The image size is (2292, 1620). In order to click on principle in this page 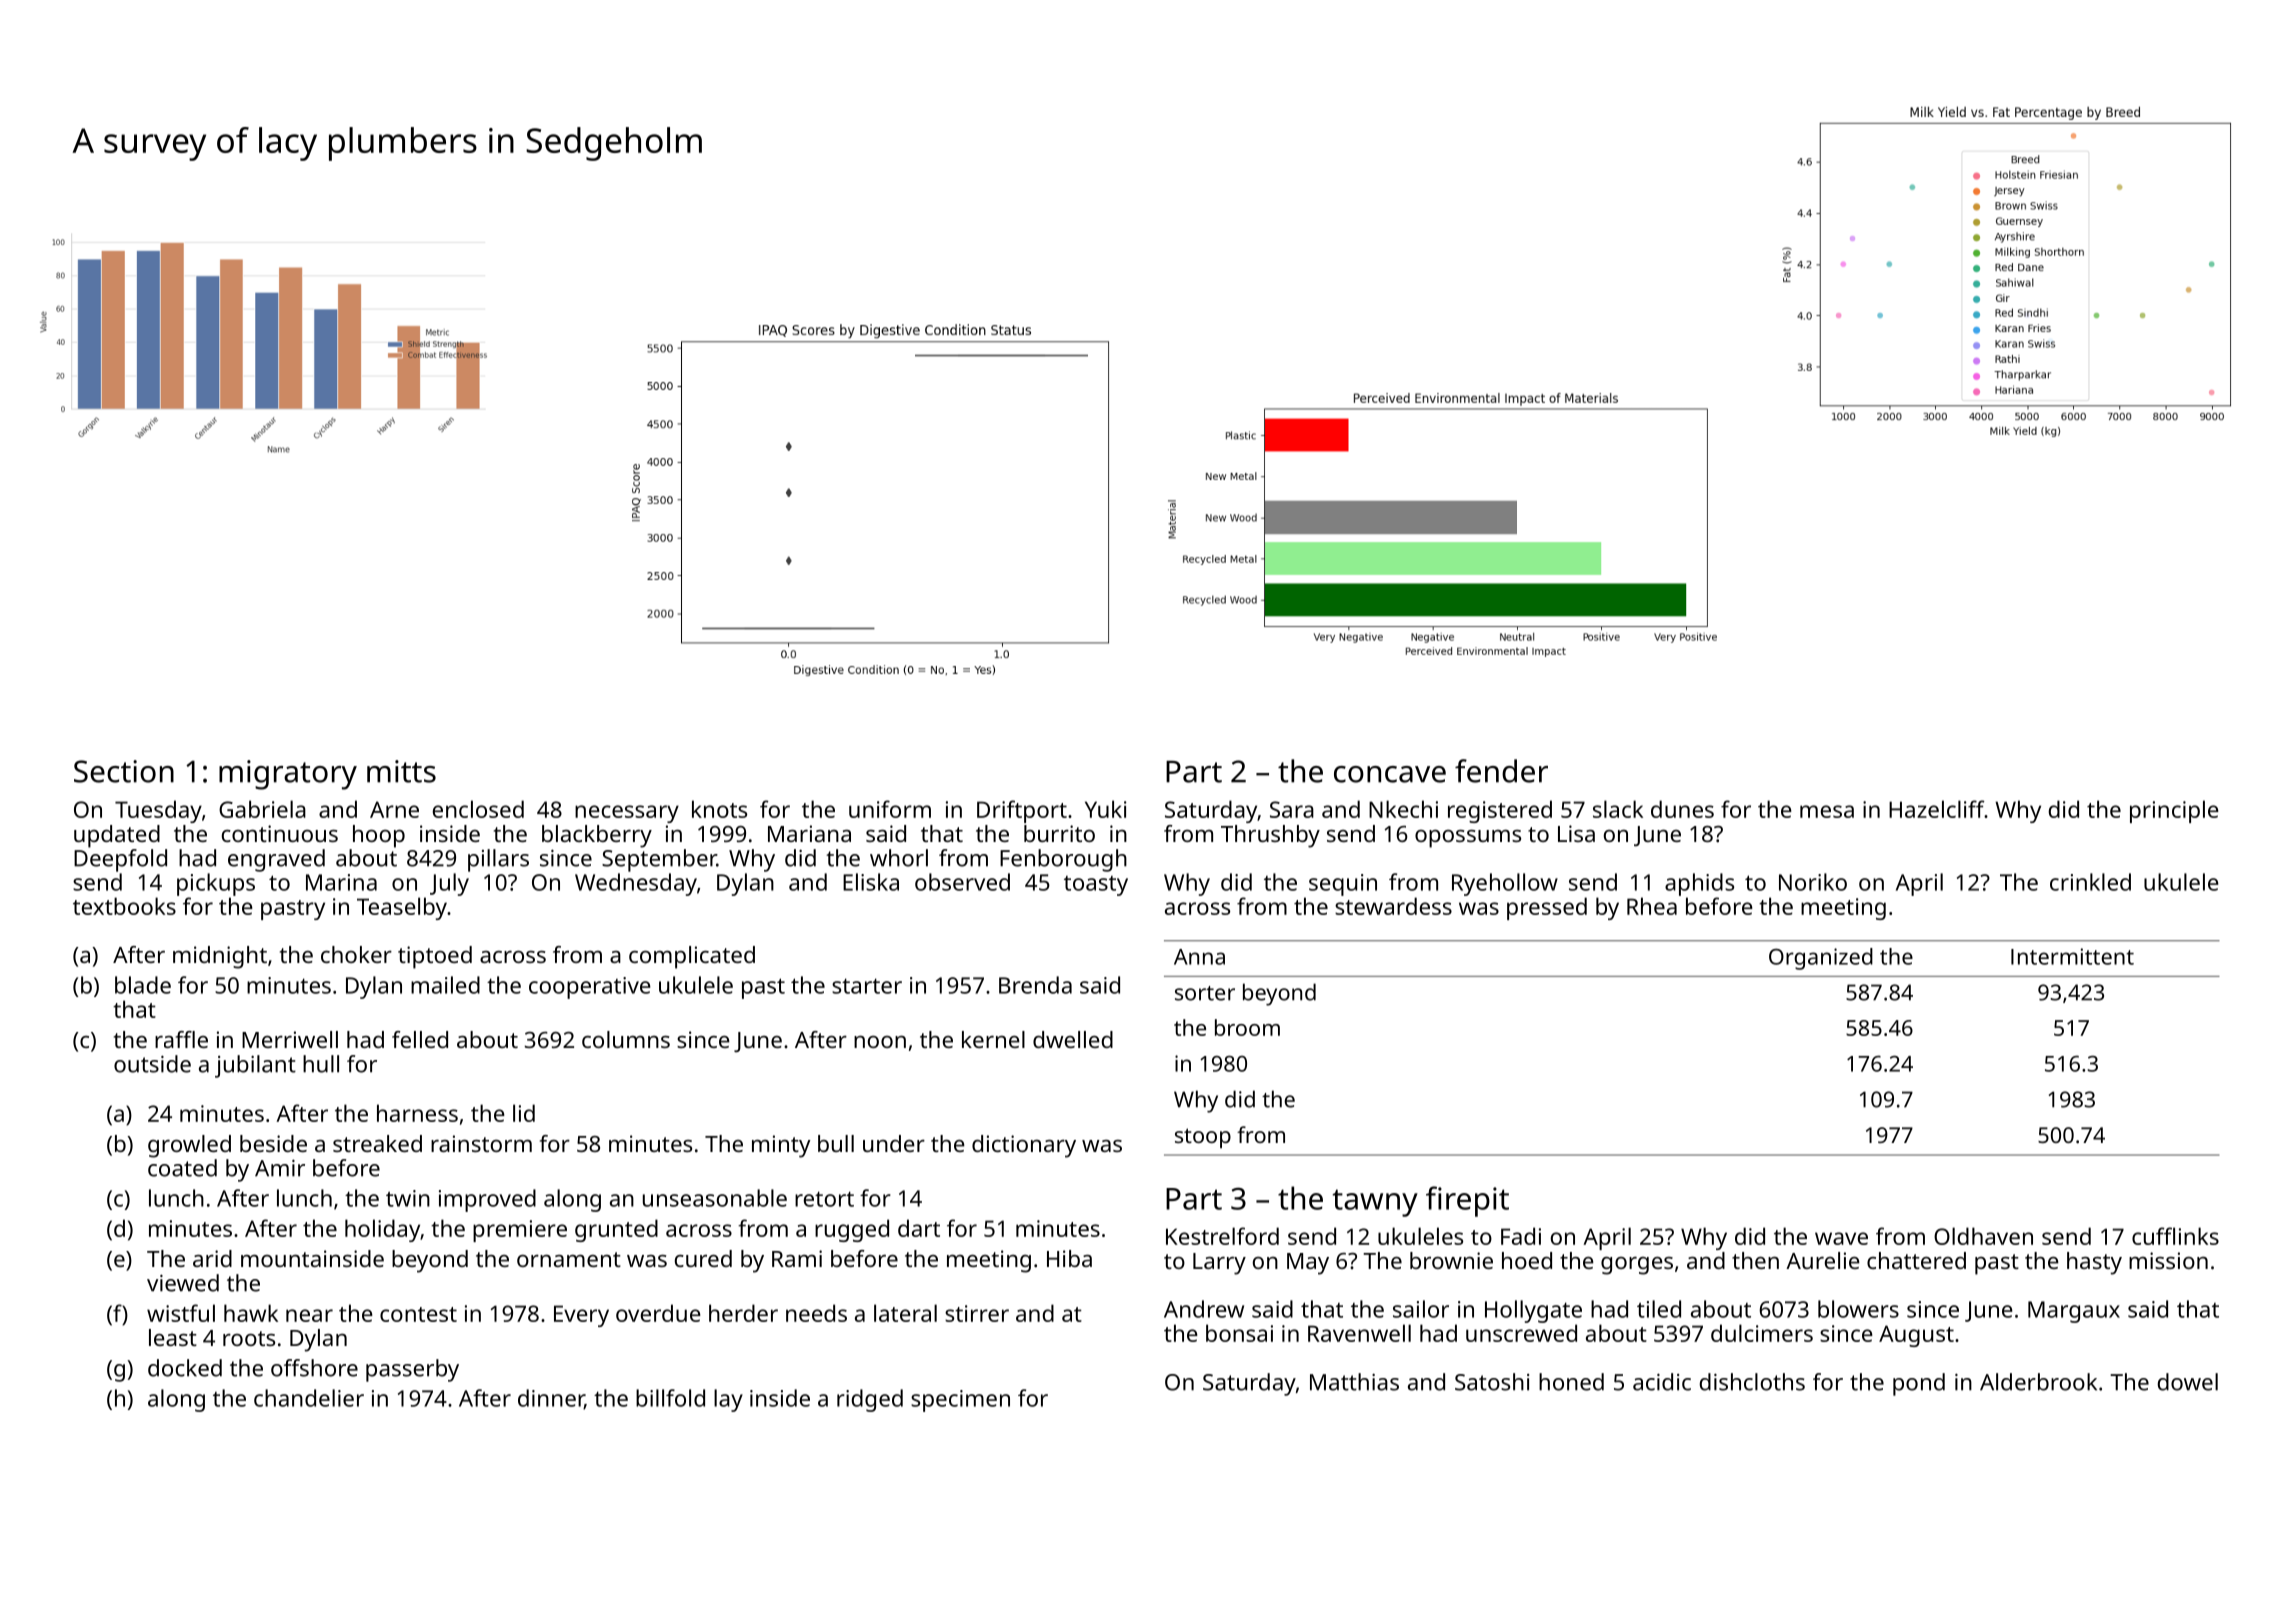, I will do `click(2174, 811)`.
